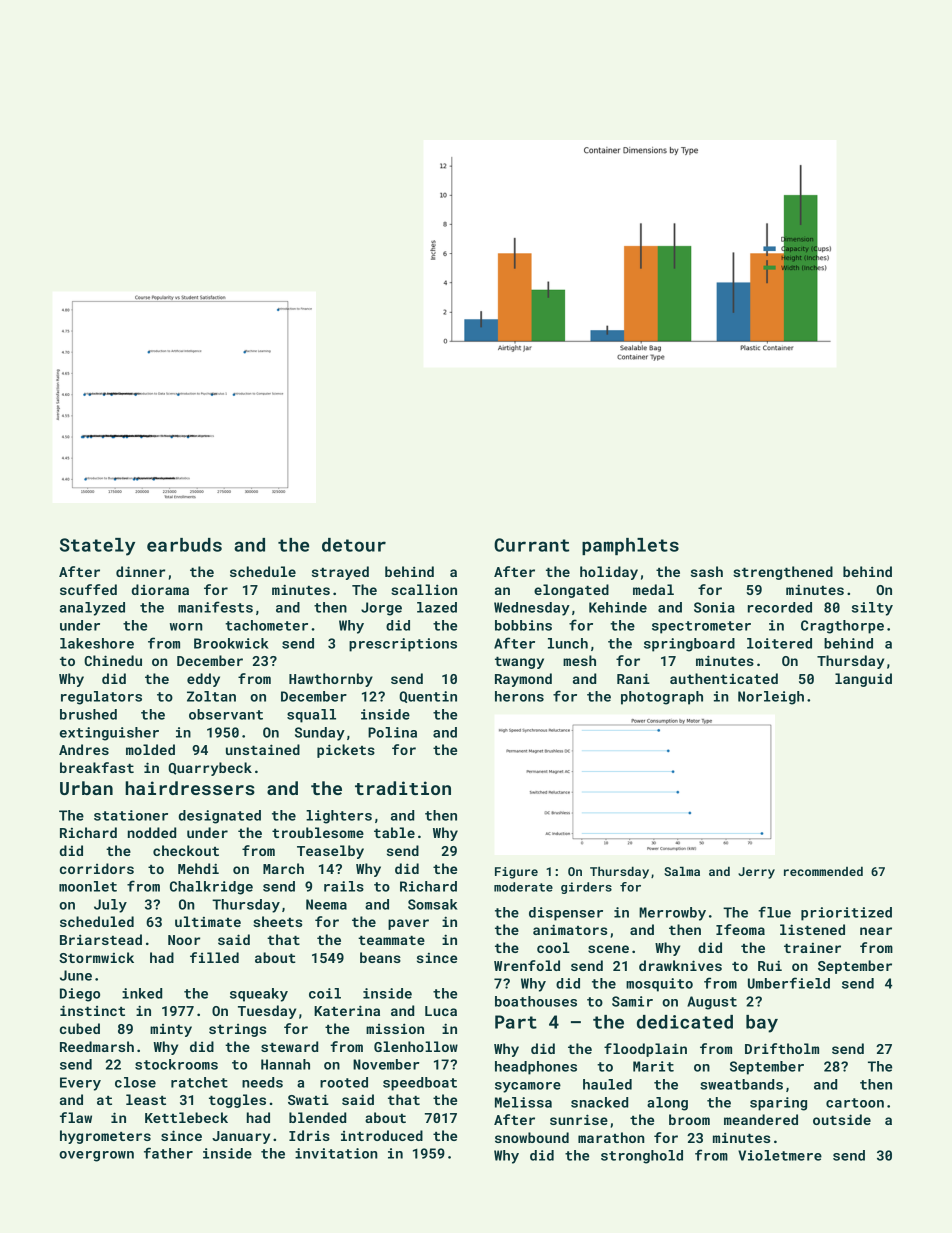 The image size is (952, 1233). What do you see at coordinates (101, 698) in the screenshot?
I see `regulators` at bounding box center [101, 698].
